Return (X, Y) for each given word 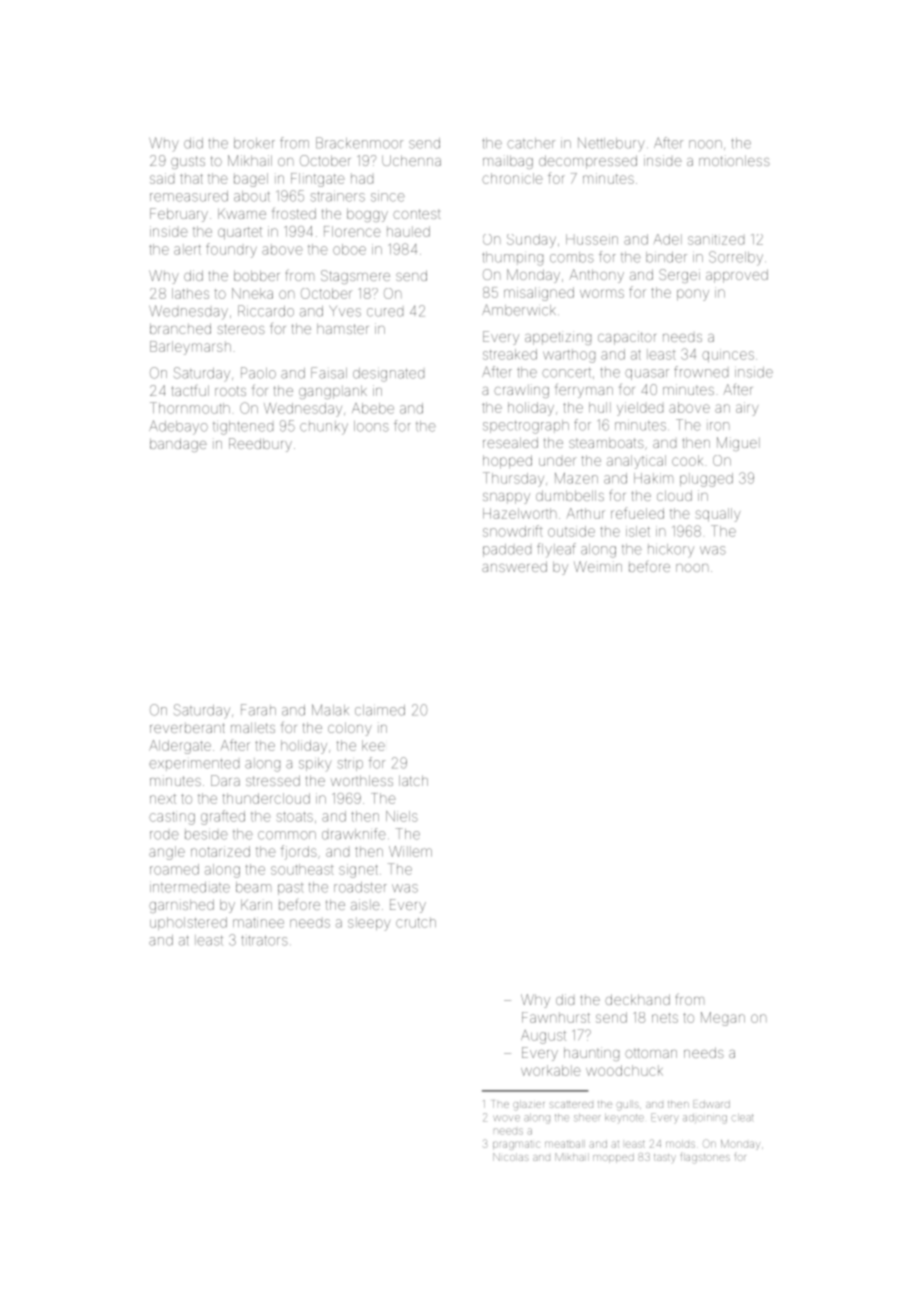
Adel (668, 239)
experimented (194, 764)
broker (254, 143)
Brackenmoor (359, 143)
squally (718, 515)
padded (507, 550)
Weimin (598, 566)
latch (413, 780)
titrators (264, 940)
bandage (178, 445)
